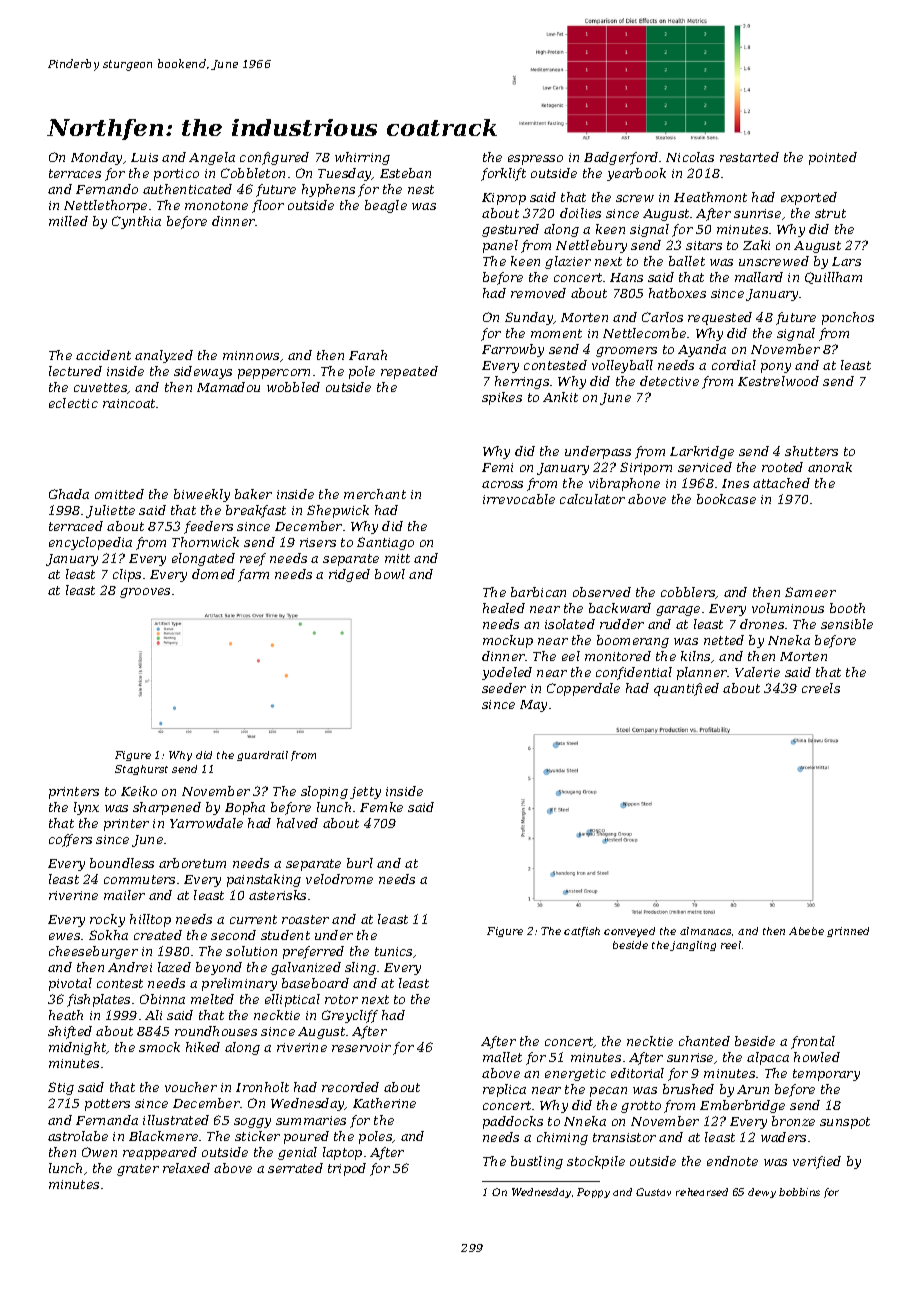  I want to click on grater, so click(138, 1170).
